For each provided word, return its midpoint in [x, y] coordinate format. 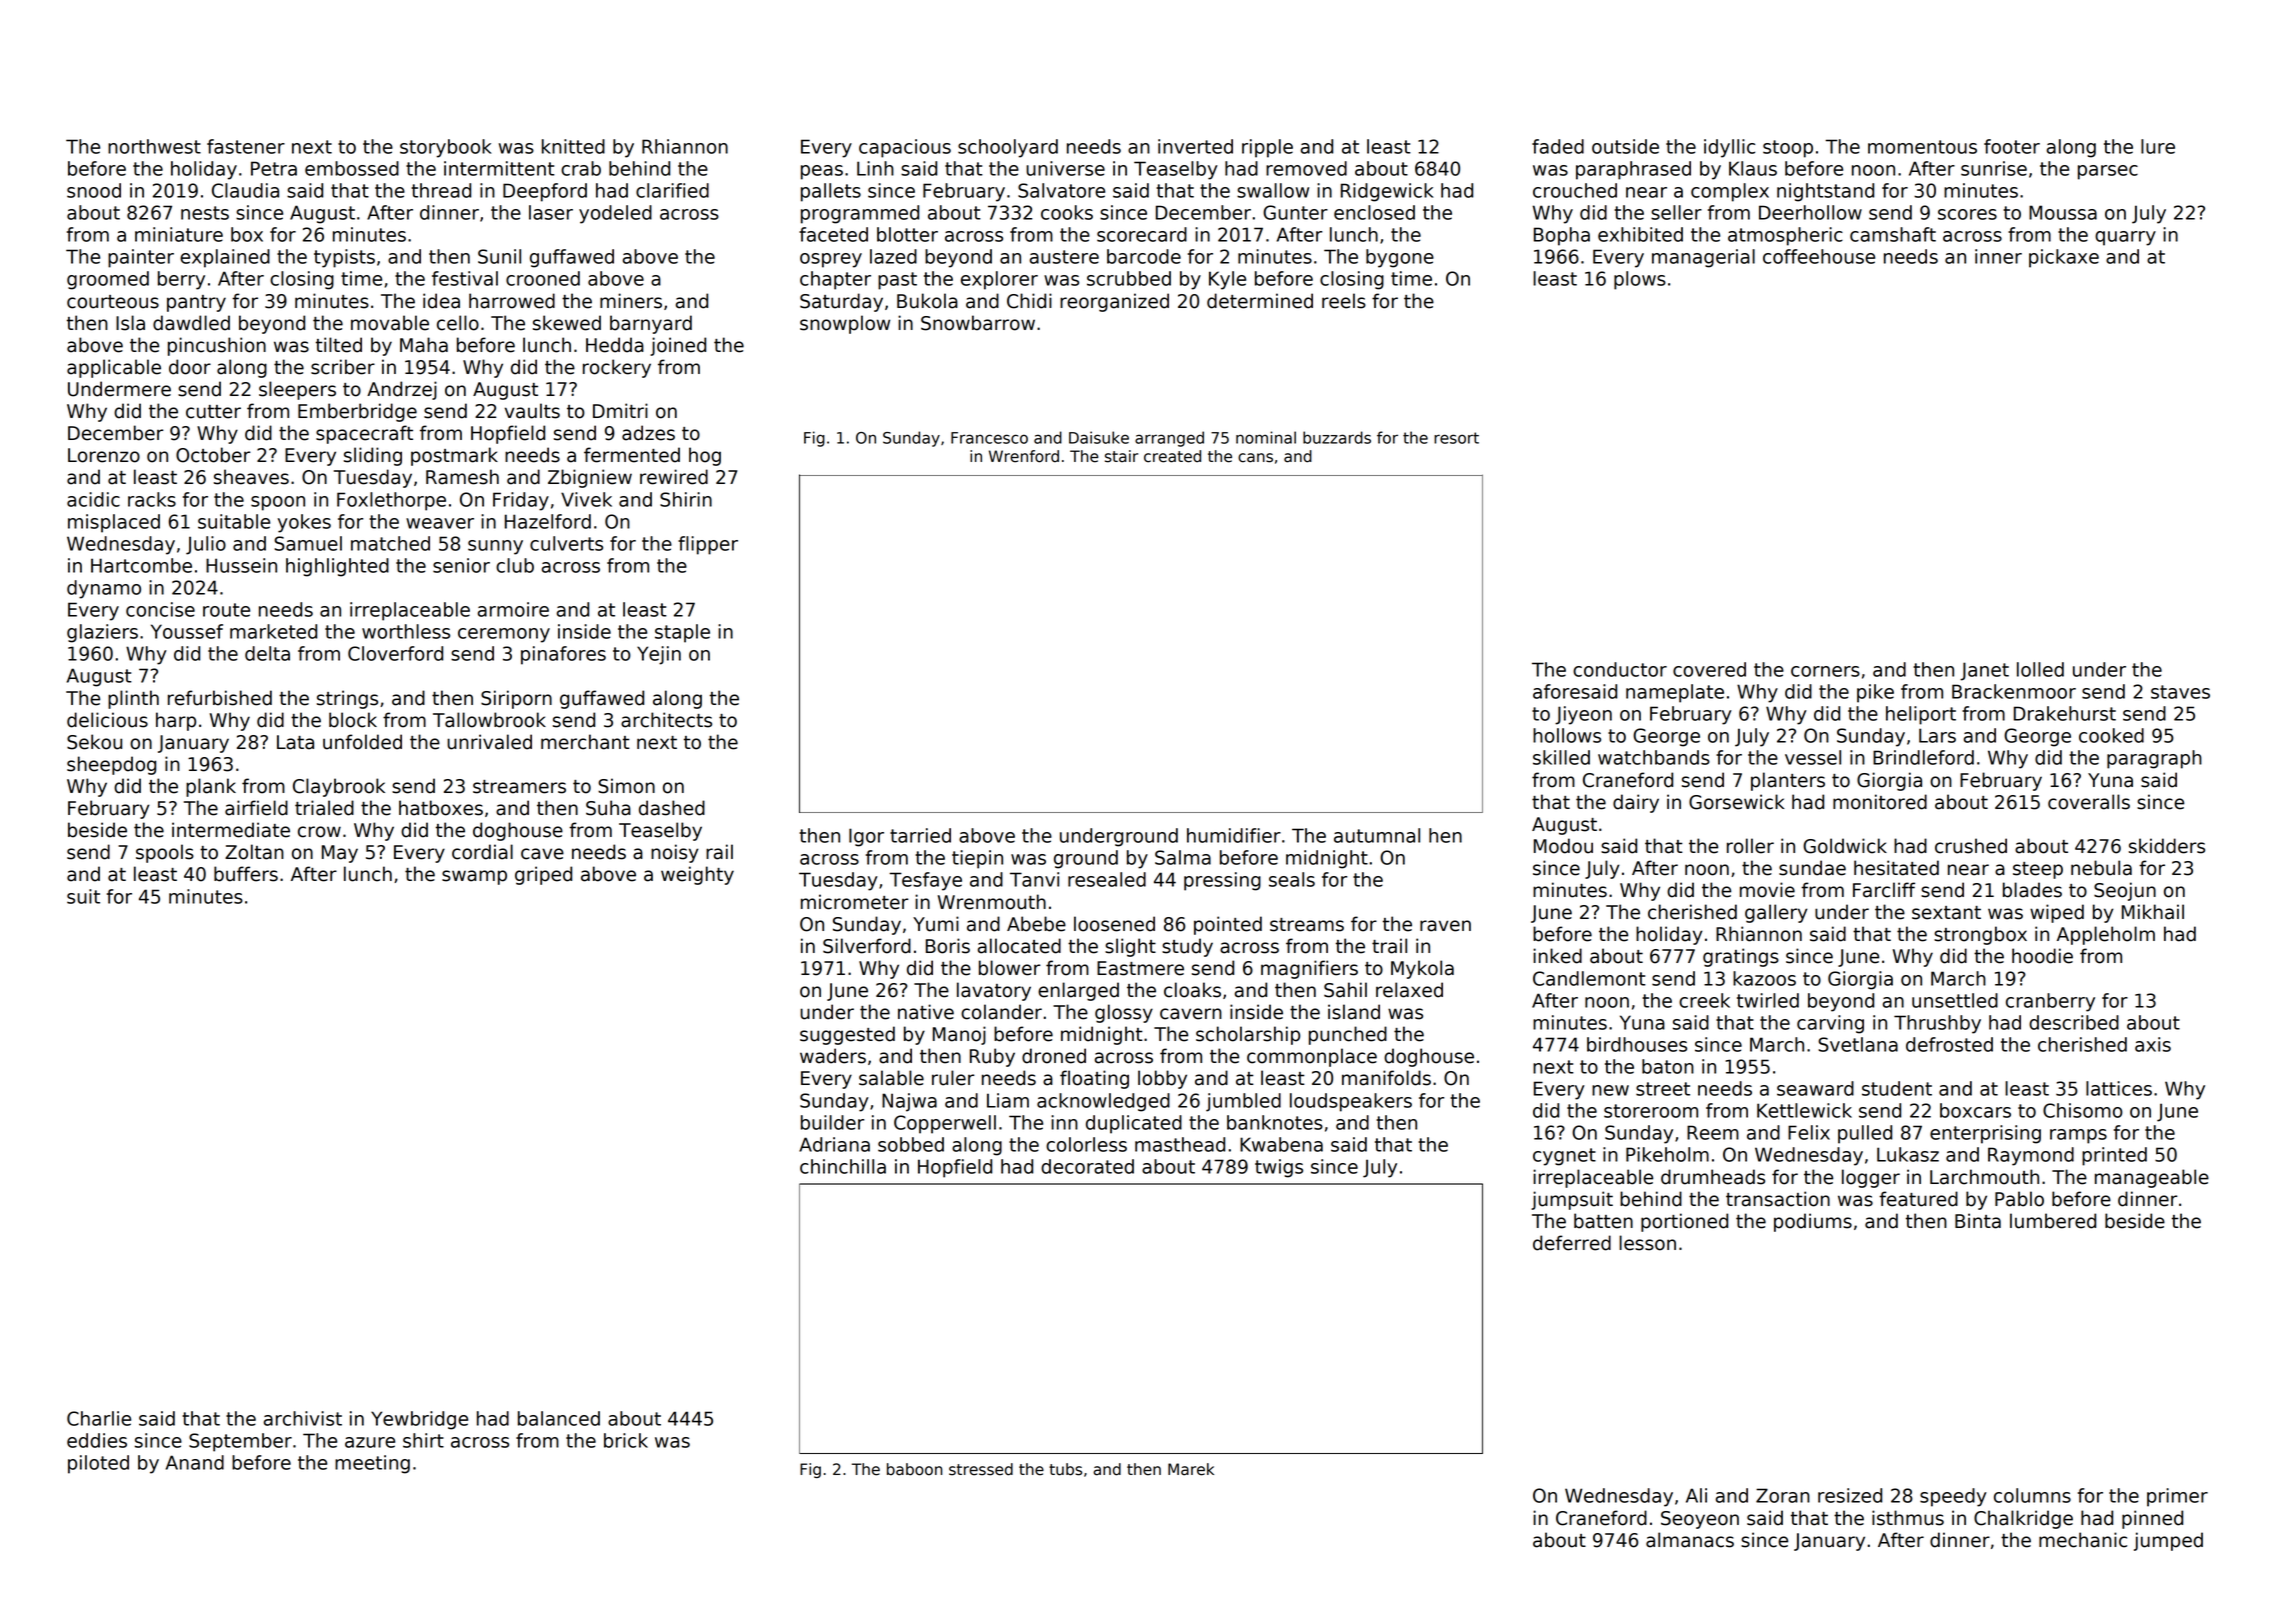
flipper [708, 545]
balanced [559, 1418]
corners [1825, 671]
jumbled [1243, 1102]
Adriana [834, 1144]
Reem [1713, 1132]
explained [225, 258]
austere [1064, 257]
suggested [847, 1035]
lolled [2040, 669]
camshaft [1893, 234]
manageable [2152, 1178]
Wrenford [1024, 456]
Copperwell [945, 1124]
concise [160, 609]
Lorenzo [104, 455]
